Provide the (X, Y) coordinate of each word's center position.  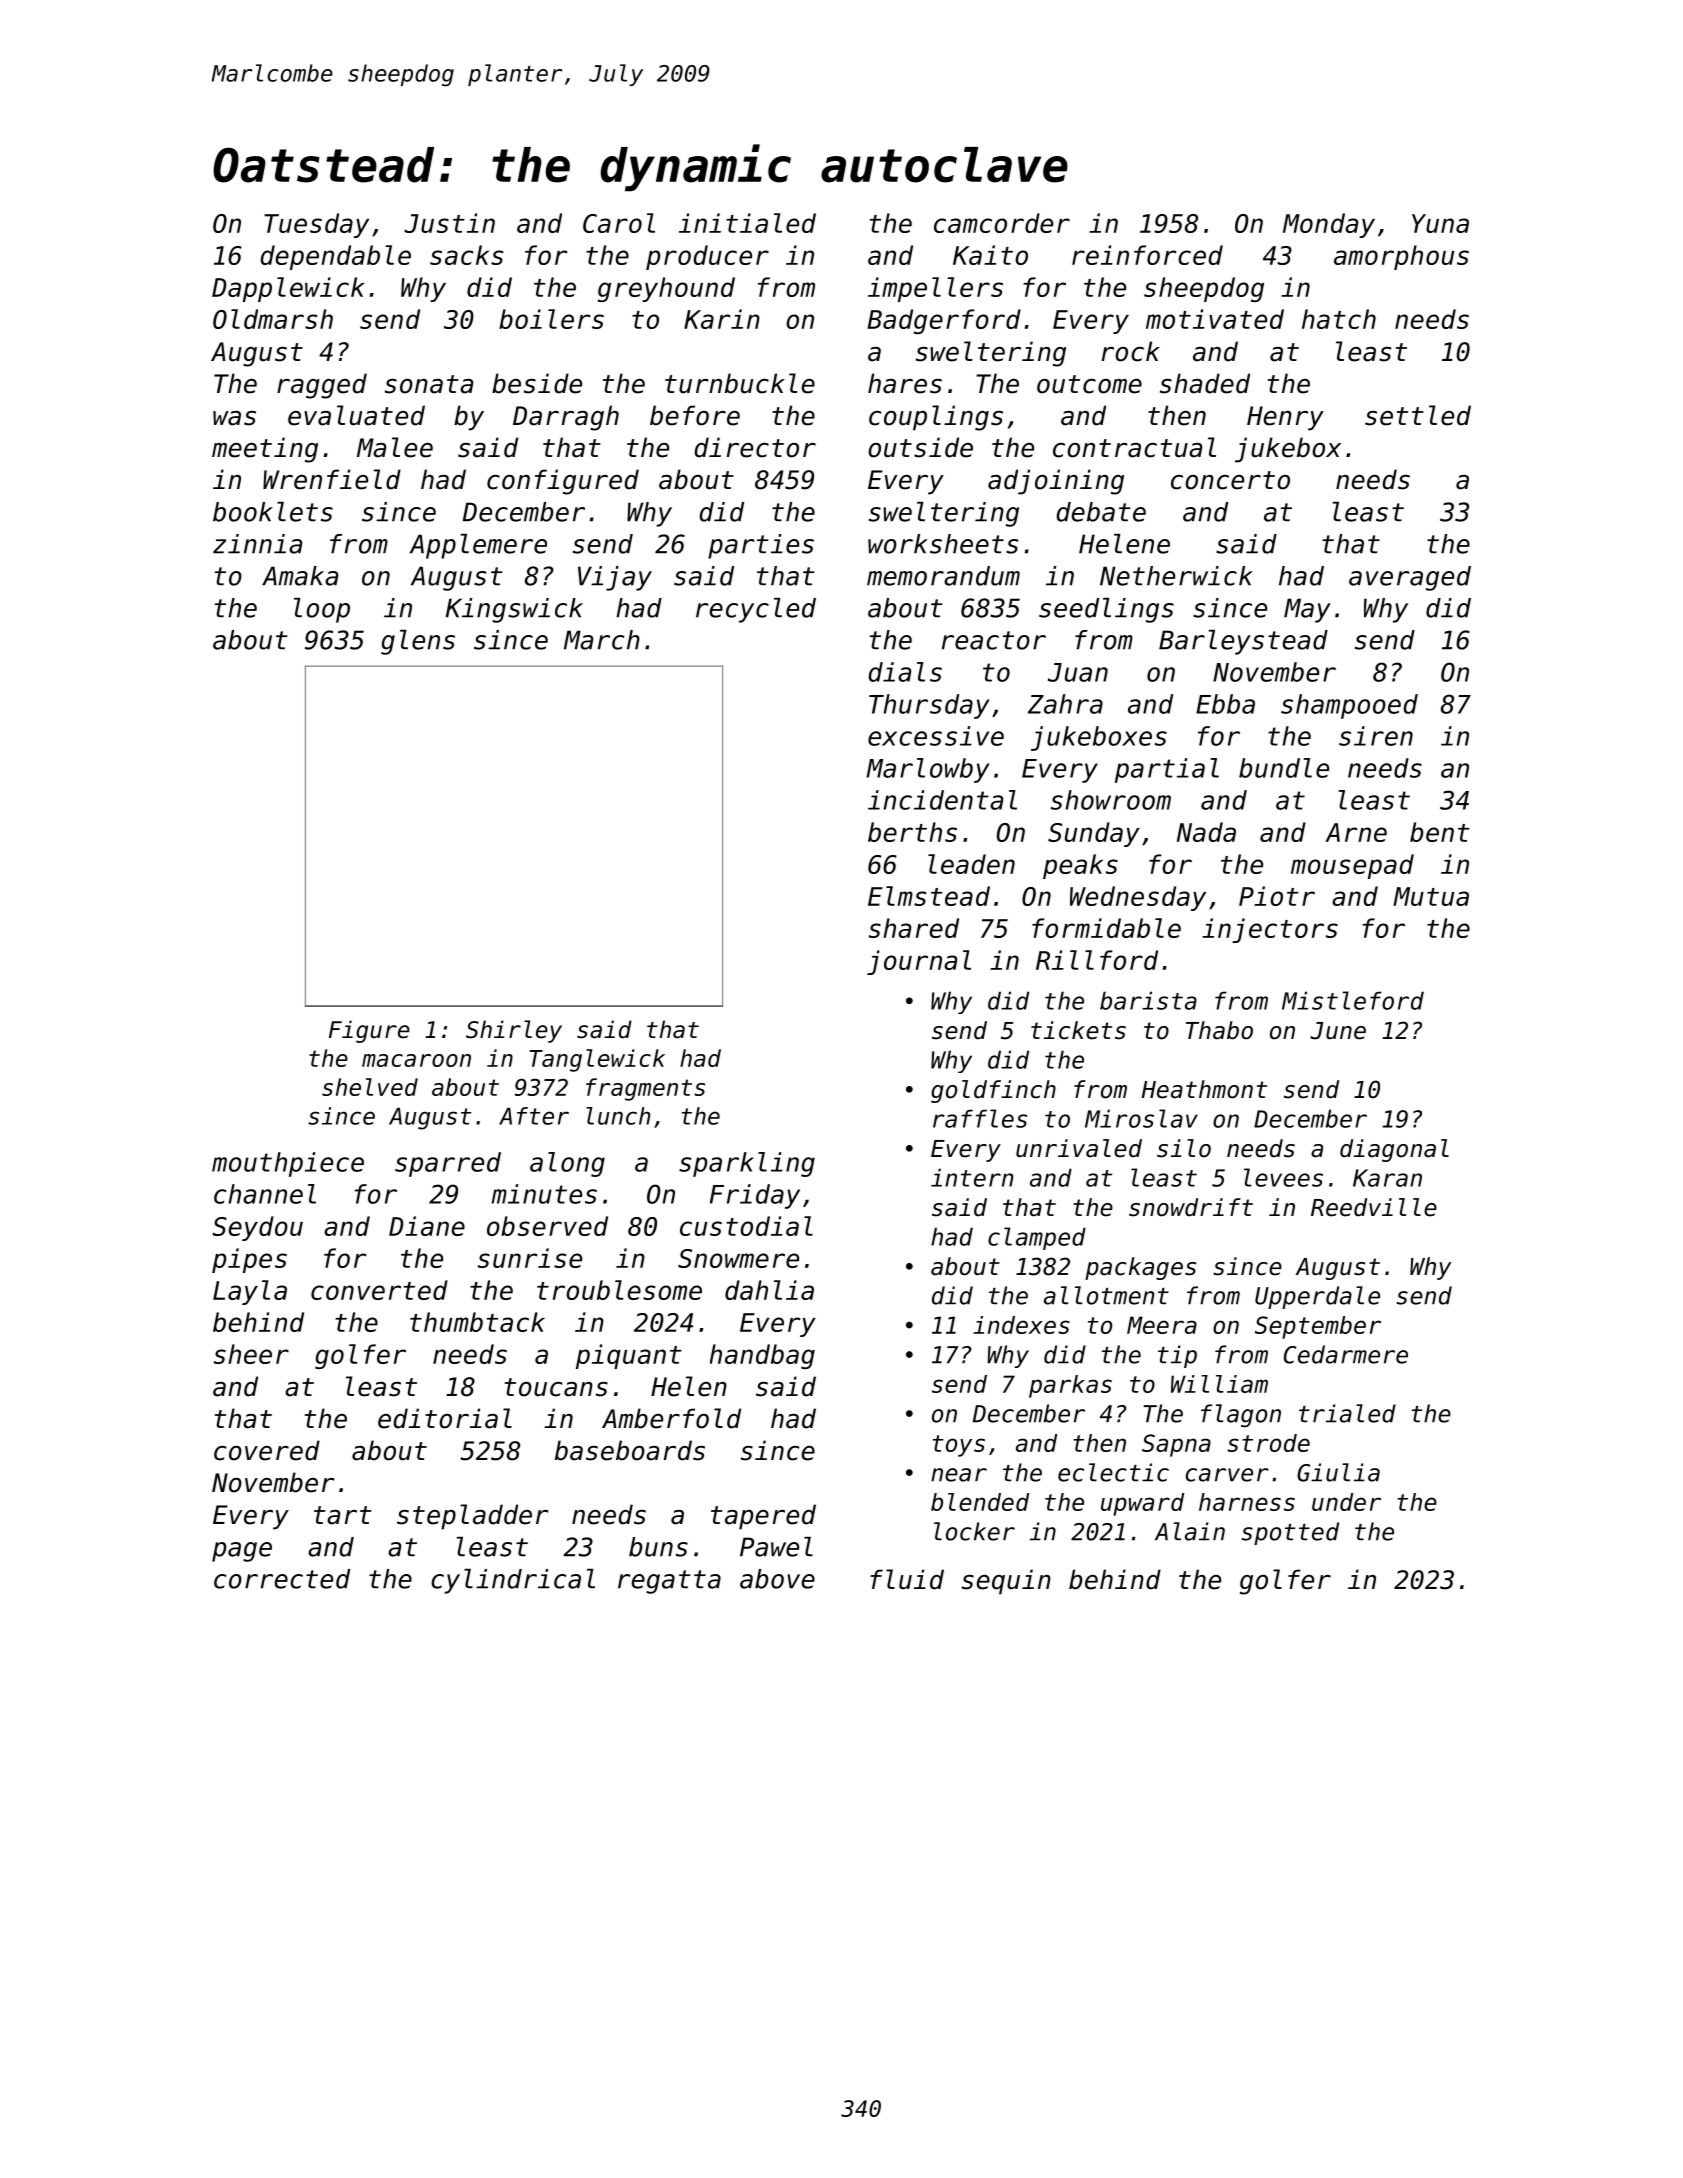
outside (920, 447)
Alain (1190, 1531)
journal (919, 962)
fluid (907, 1579)
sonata (429, 384)
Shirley (514, 1031)
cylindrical (513, 1581)
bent (1440, 832)
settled (1418, 415)
